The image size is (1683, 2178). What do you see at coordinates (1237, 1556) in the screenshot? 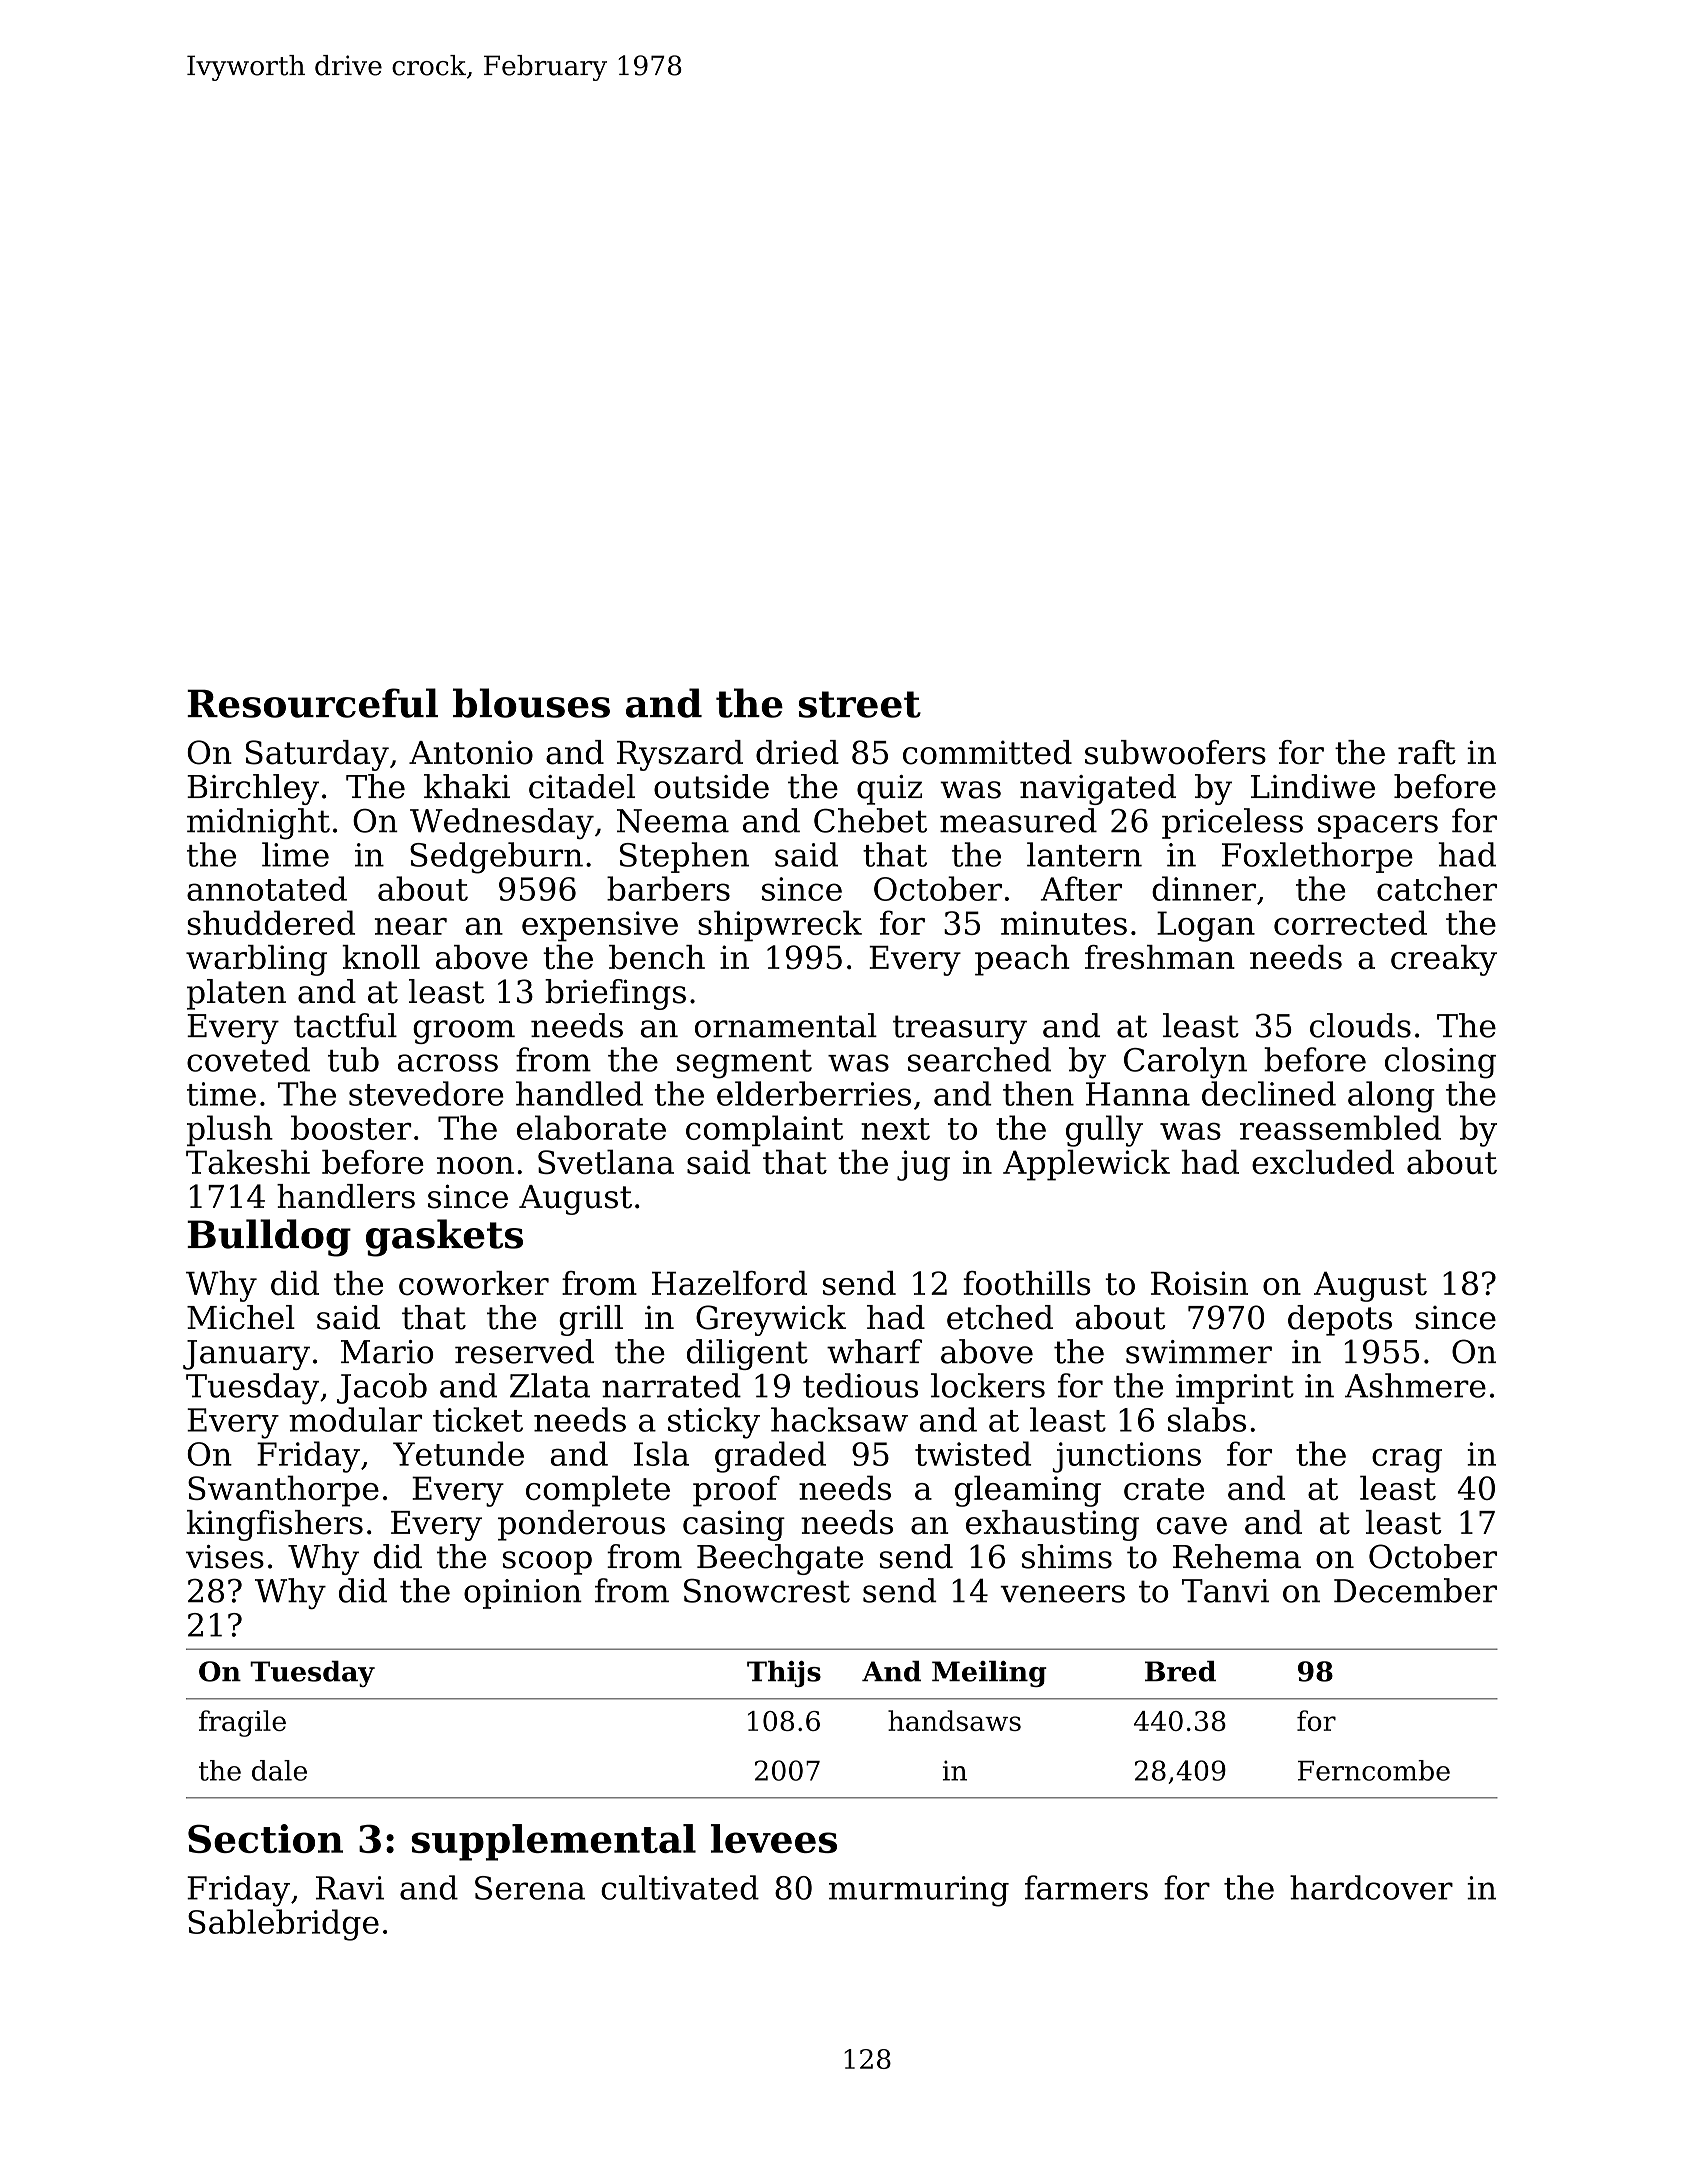
I see `Rehema` at bounding box center [1237, 1556].
